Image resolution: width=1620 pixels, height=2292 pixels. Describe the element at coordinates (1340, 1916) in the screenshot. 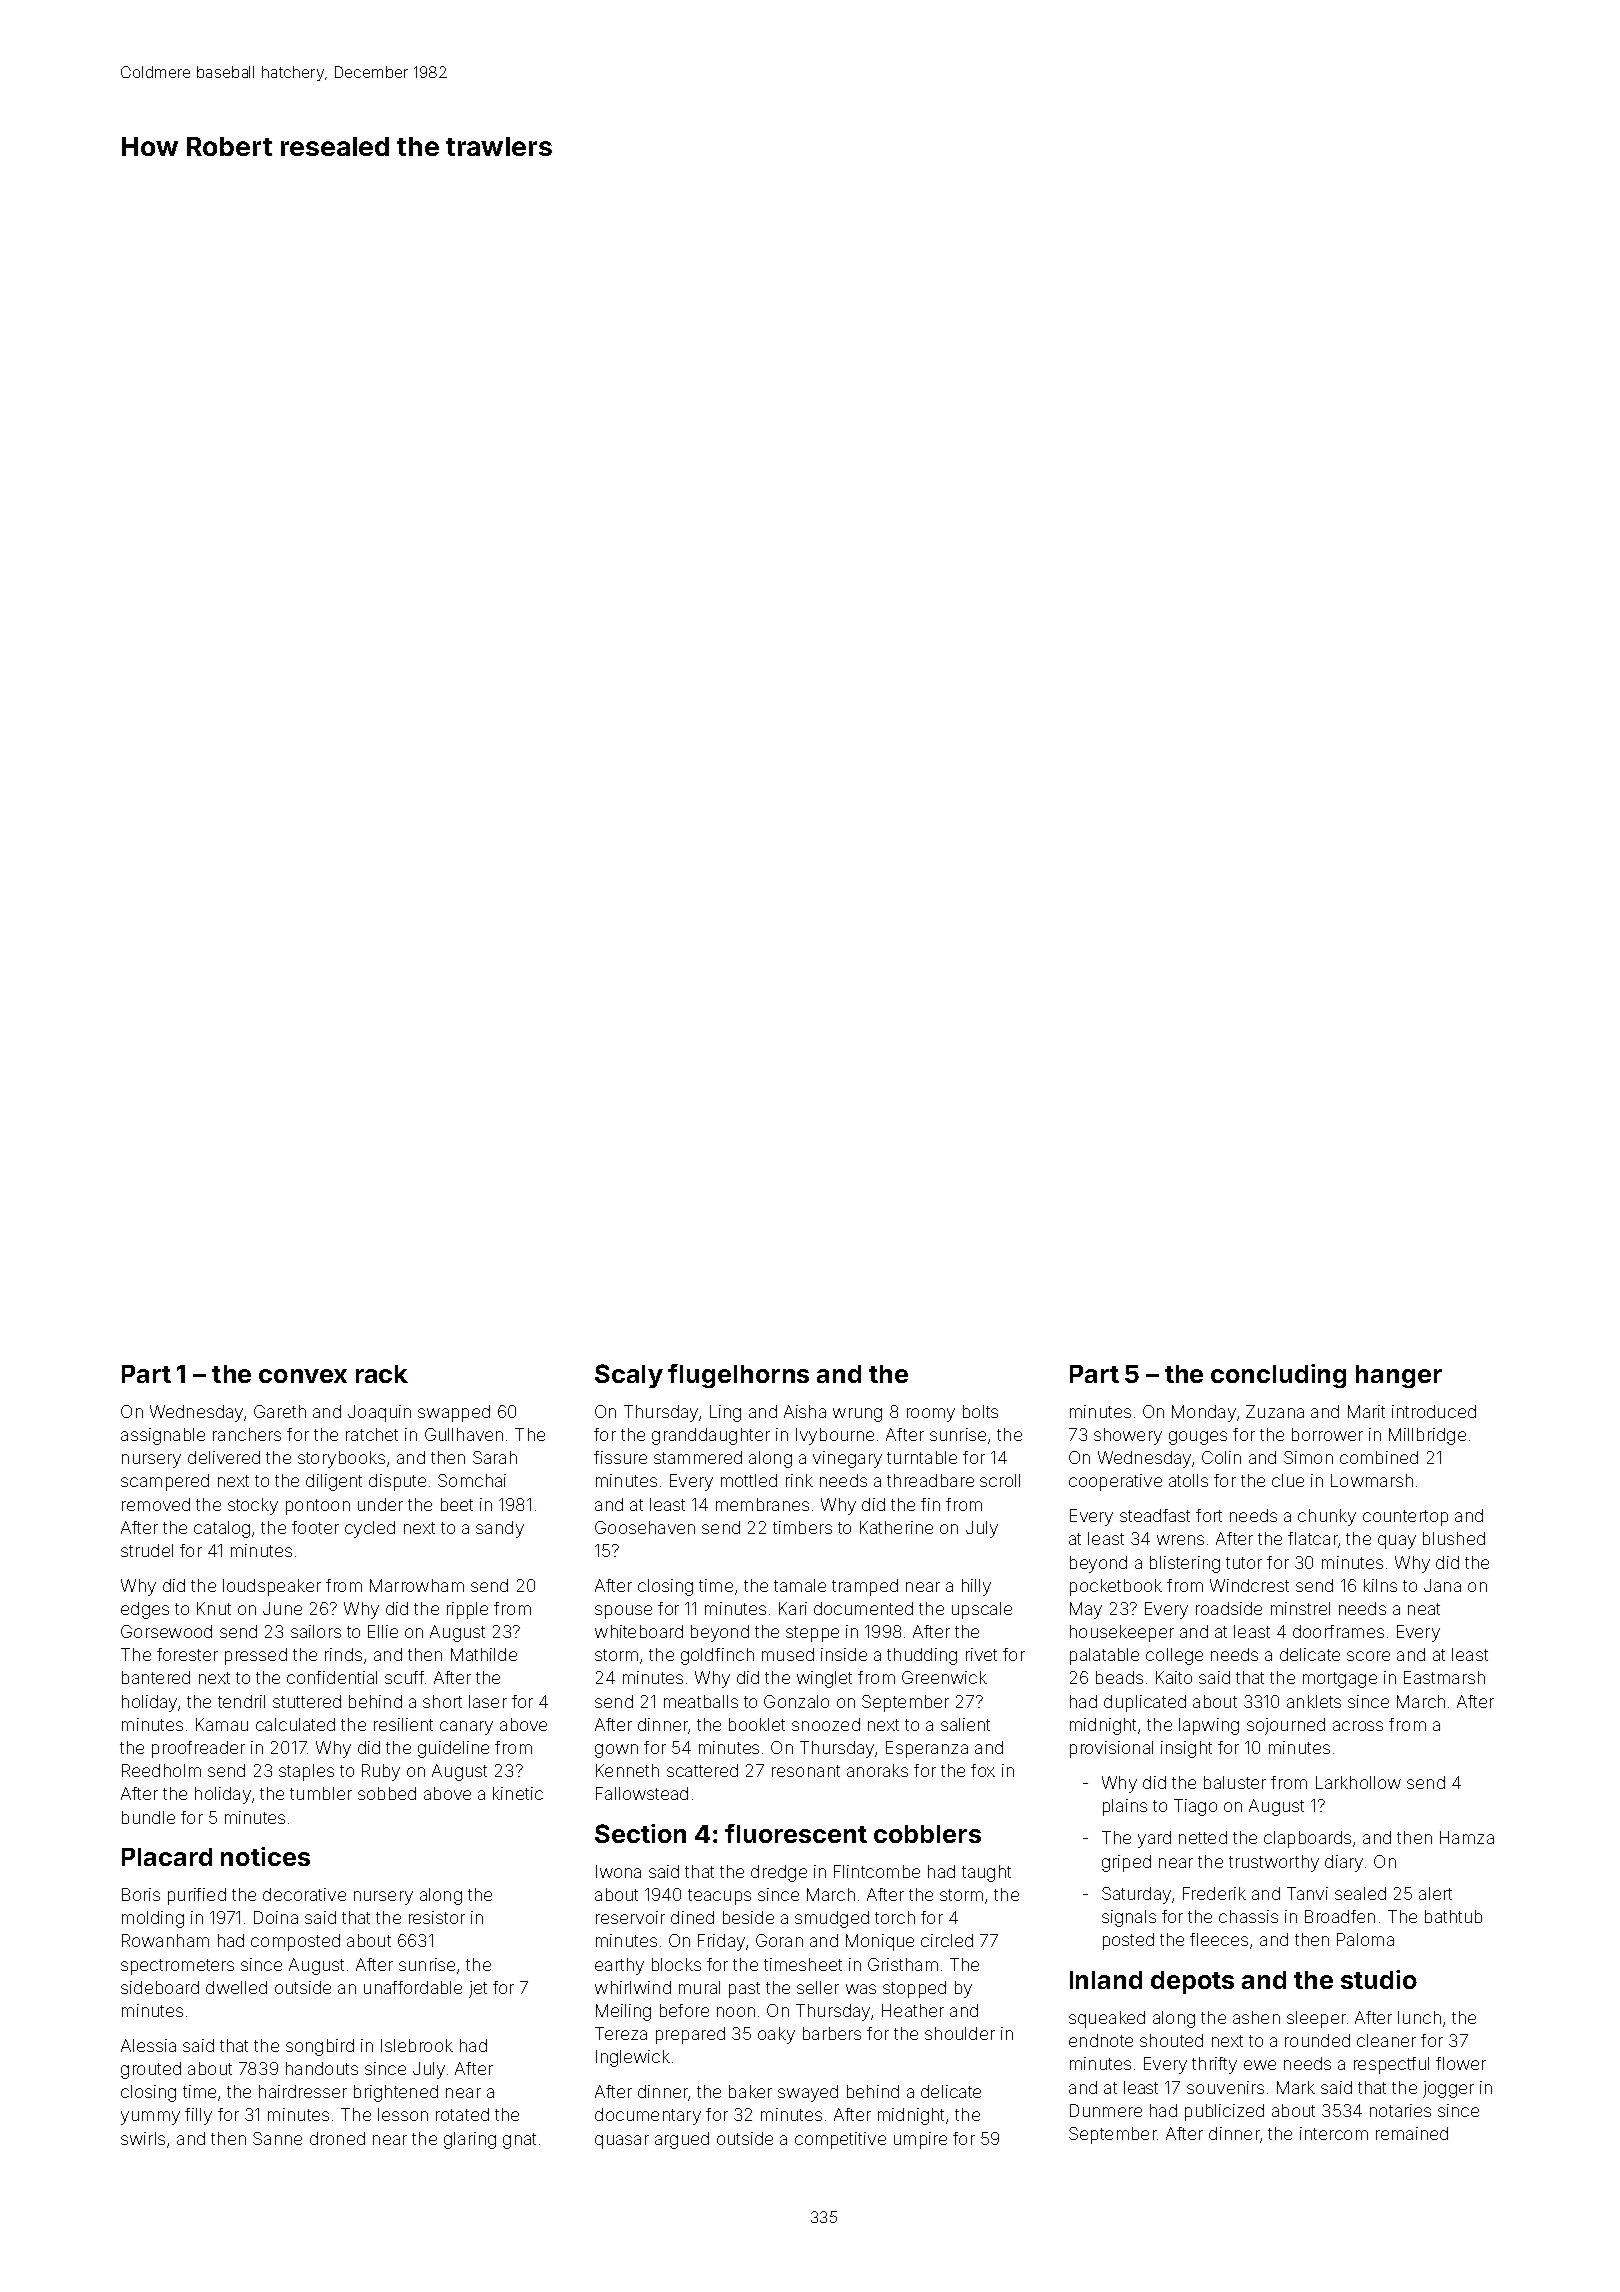

I see `Broadfen` at that location.
